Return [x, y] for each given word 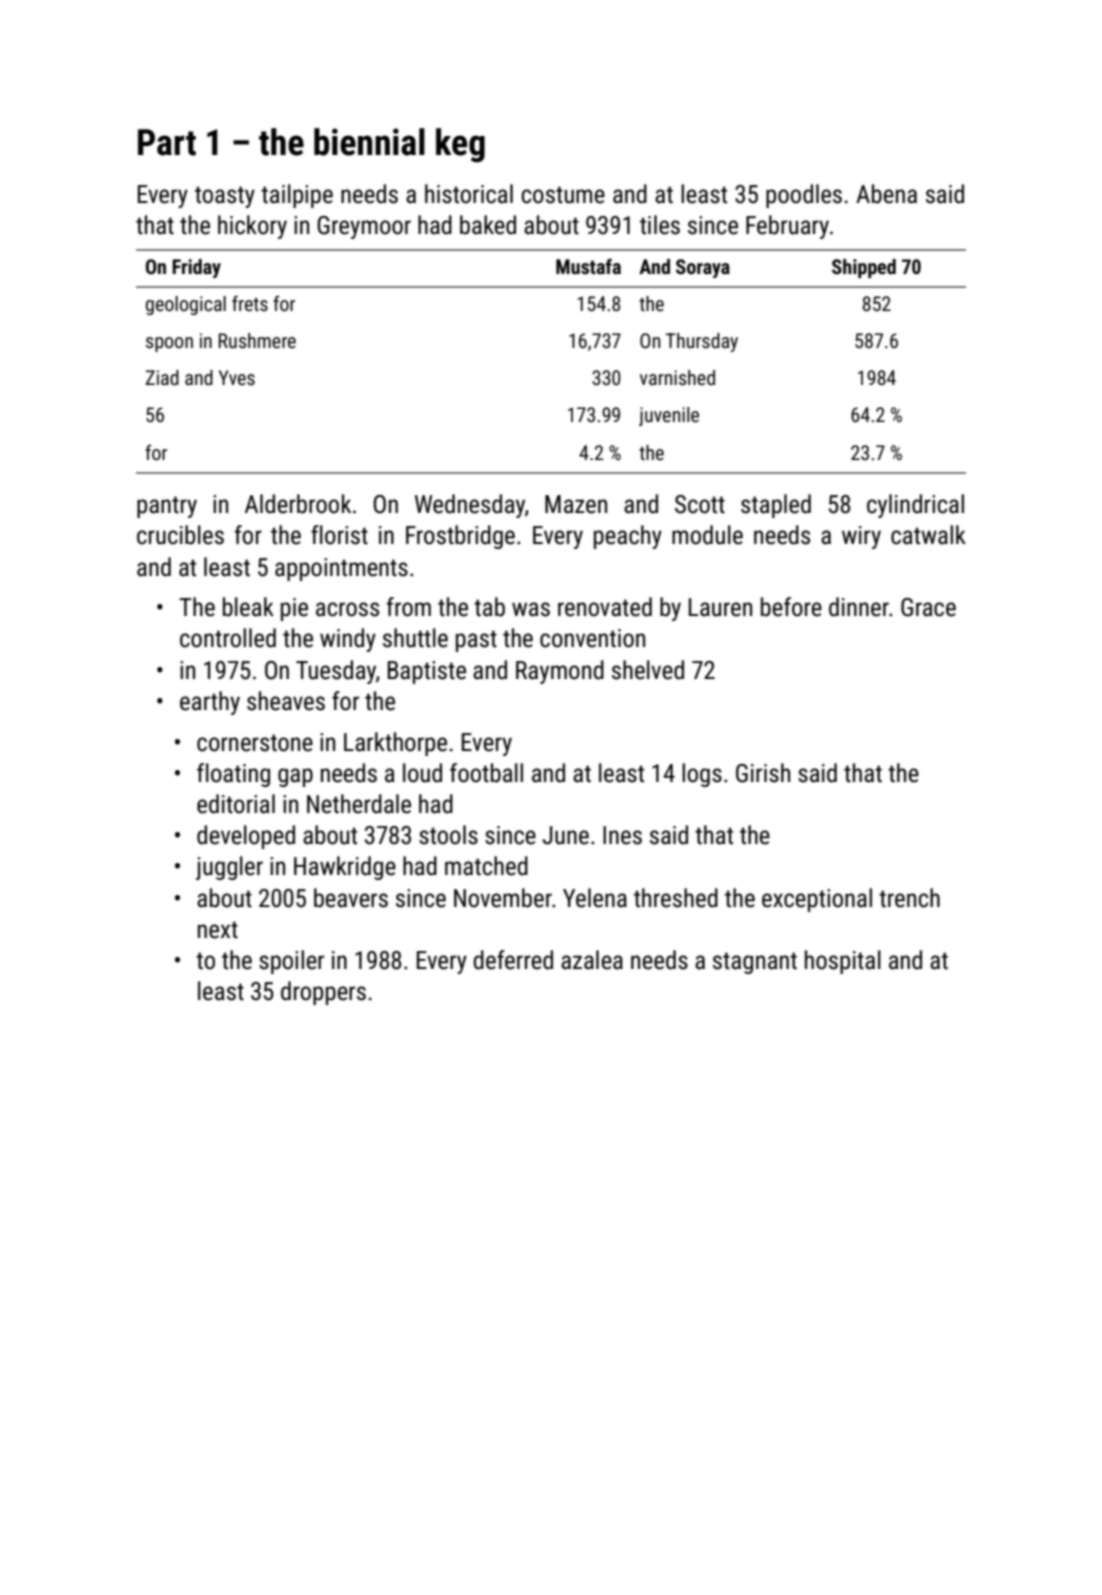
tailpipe [297, 196]
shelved [648, 670]
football [486, 773]
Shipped [864, 268]
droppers [323, 993]
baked [488, 225]
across [347, 609]
